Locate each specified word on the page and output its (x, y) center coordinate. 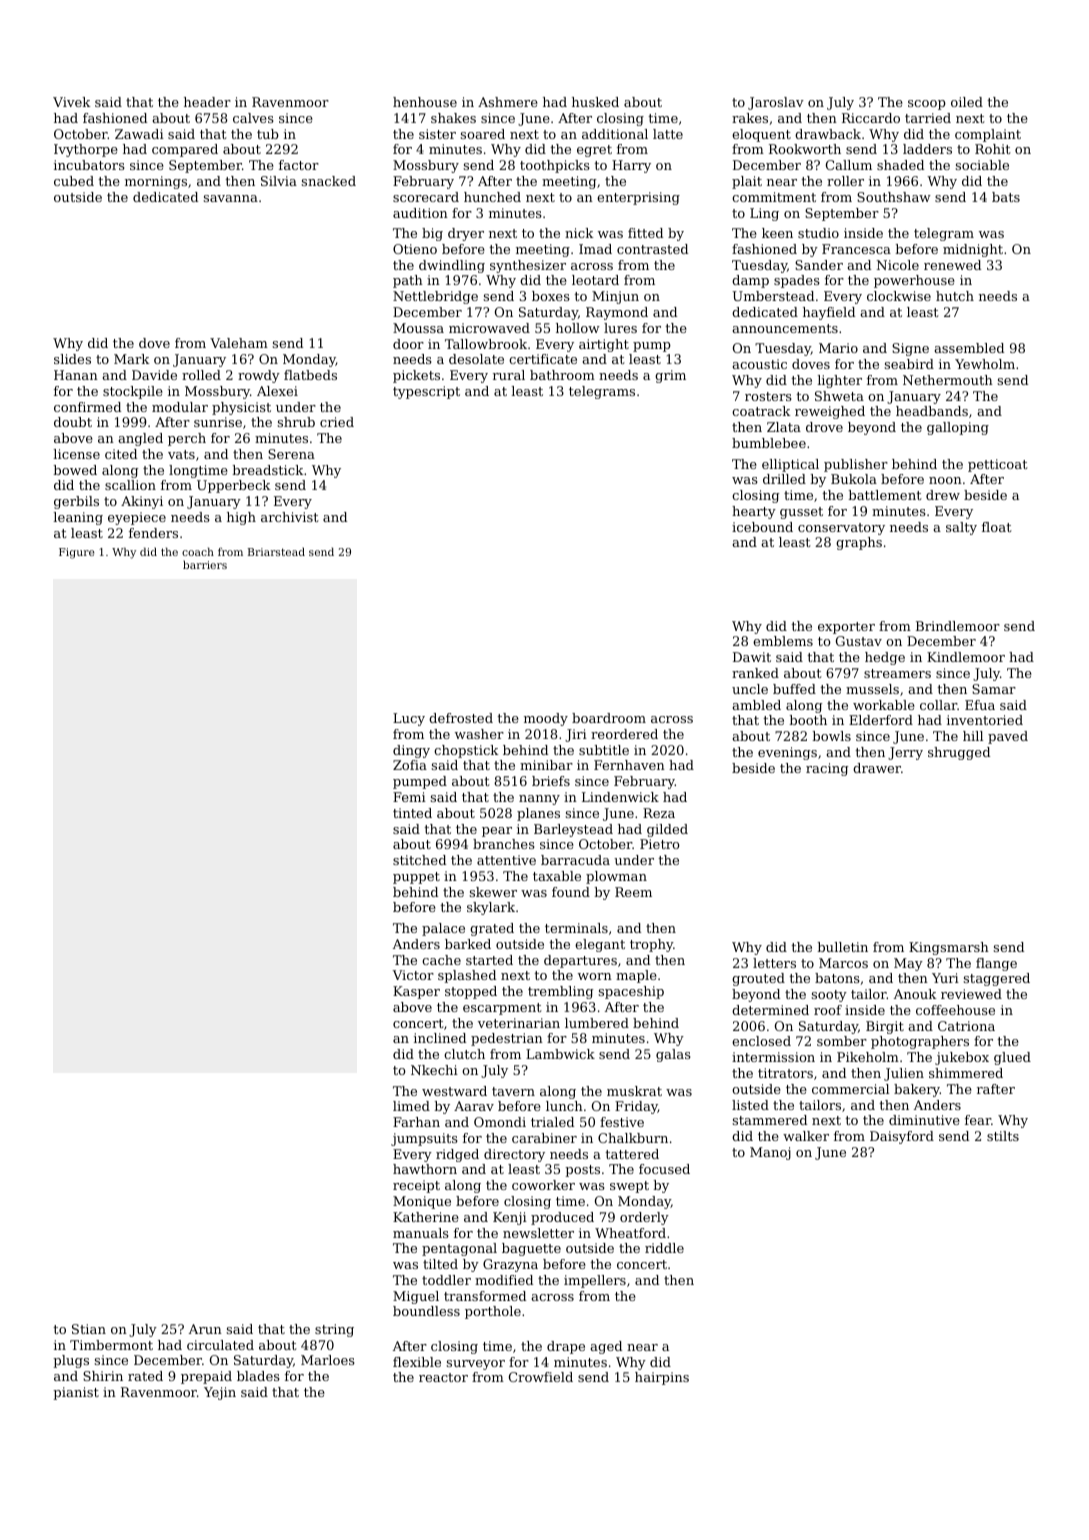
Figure (77, 553)
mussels (872, 689)
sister (437, 134)
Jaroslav (776, 103)
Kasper (416, 992)
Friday (636, 1107)
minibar (546, 765)
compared (185, 150)
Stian (89, 1329)
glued (1012, 1058)
